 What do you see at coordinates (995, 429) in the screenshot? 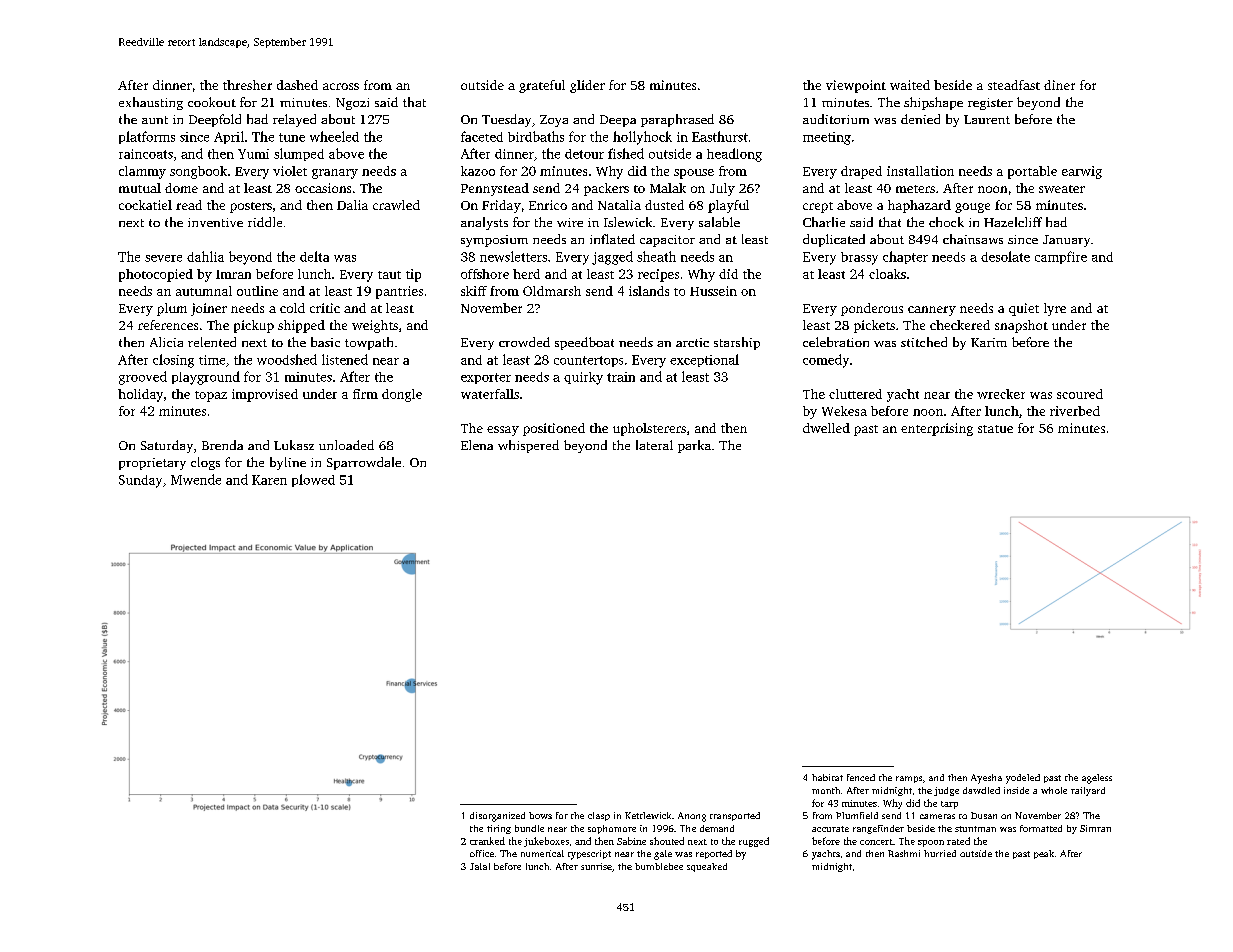
I see `statue` at bounding box center [995, 429].
